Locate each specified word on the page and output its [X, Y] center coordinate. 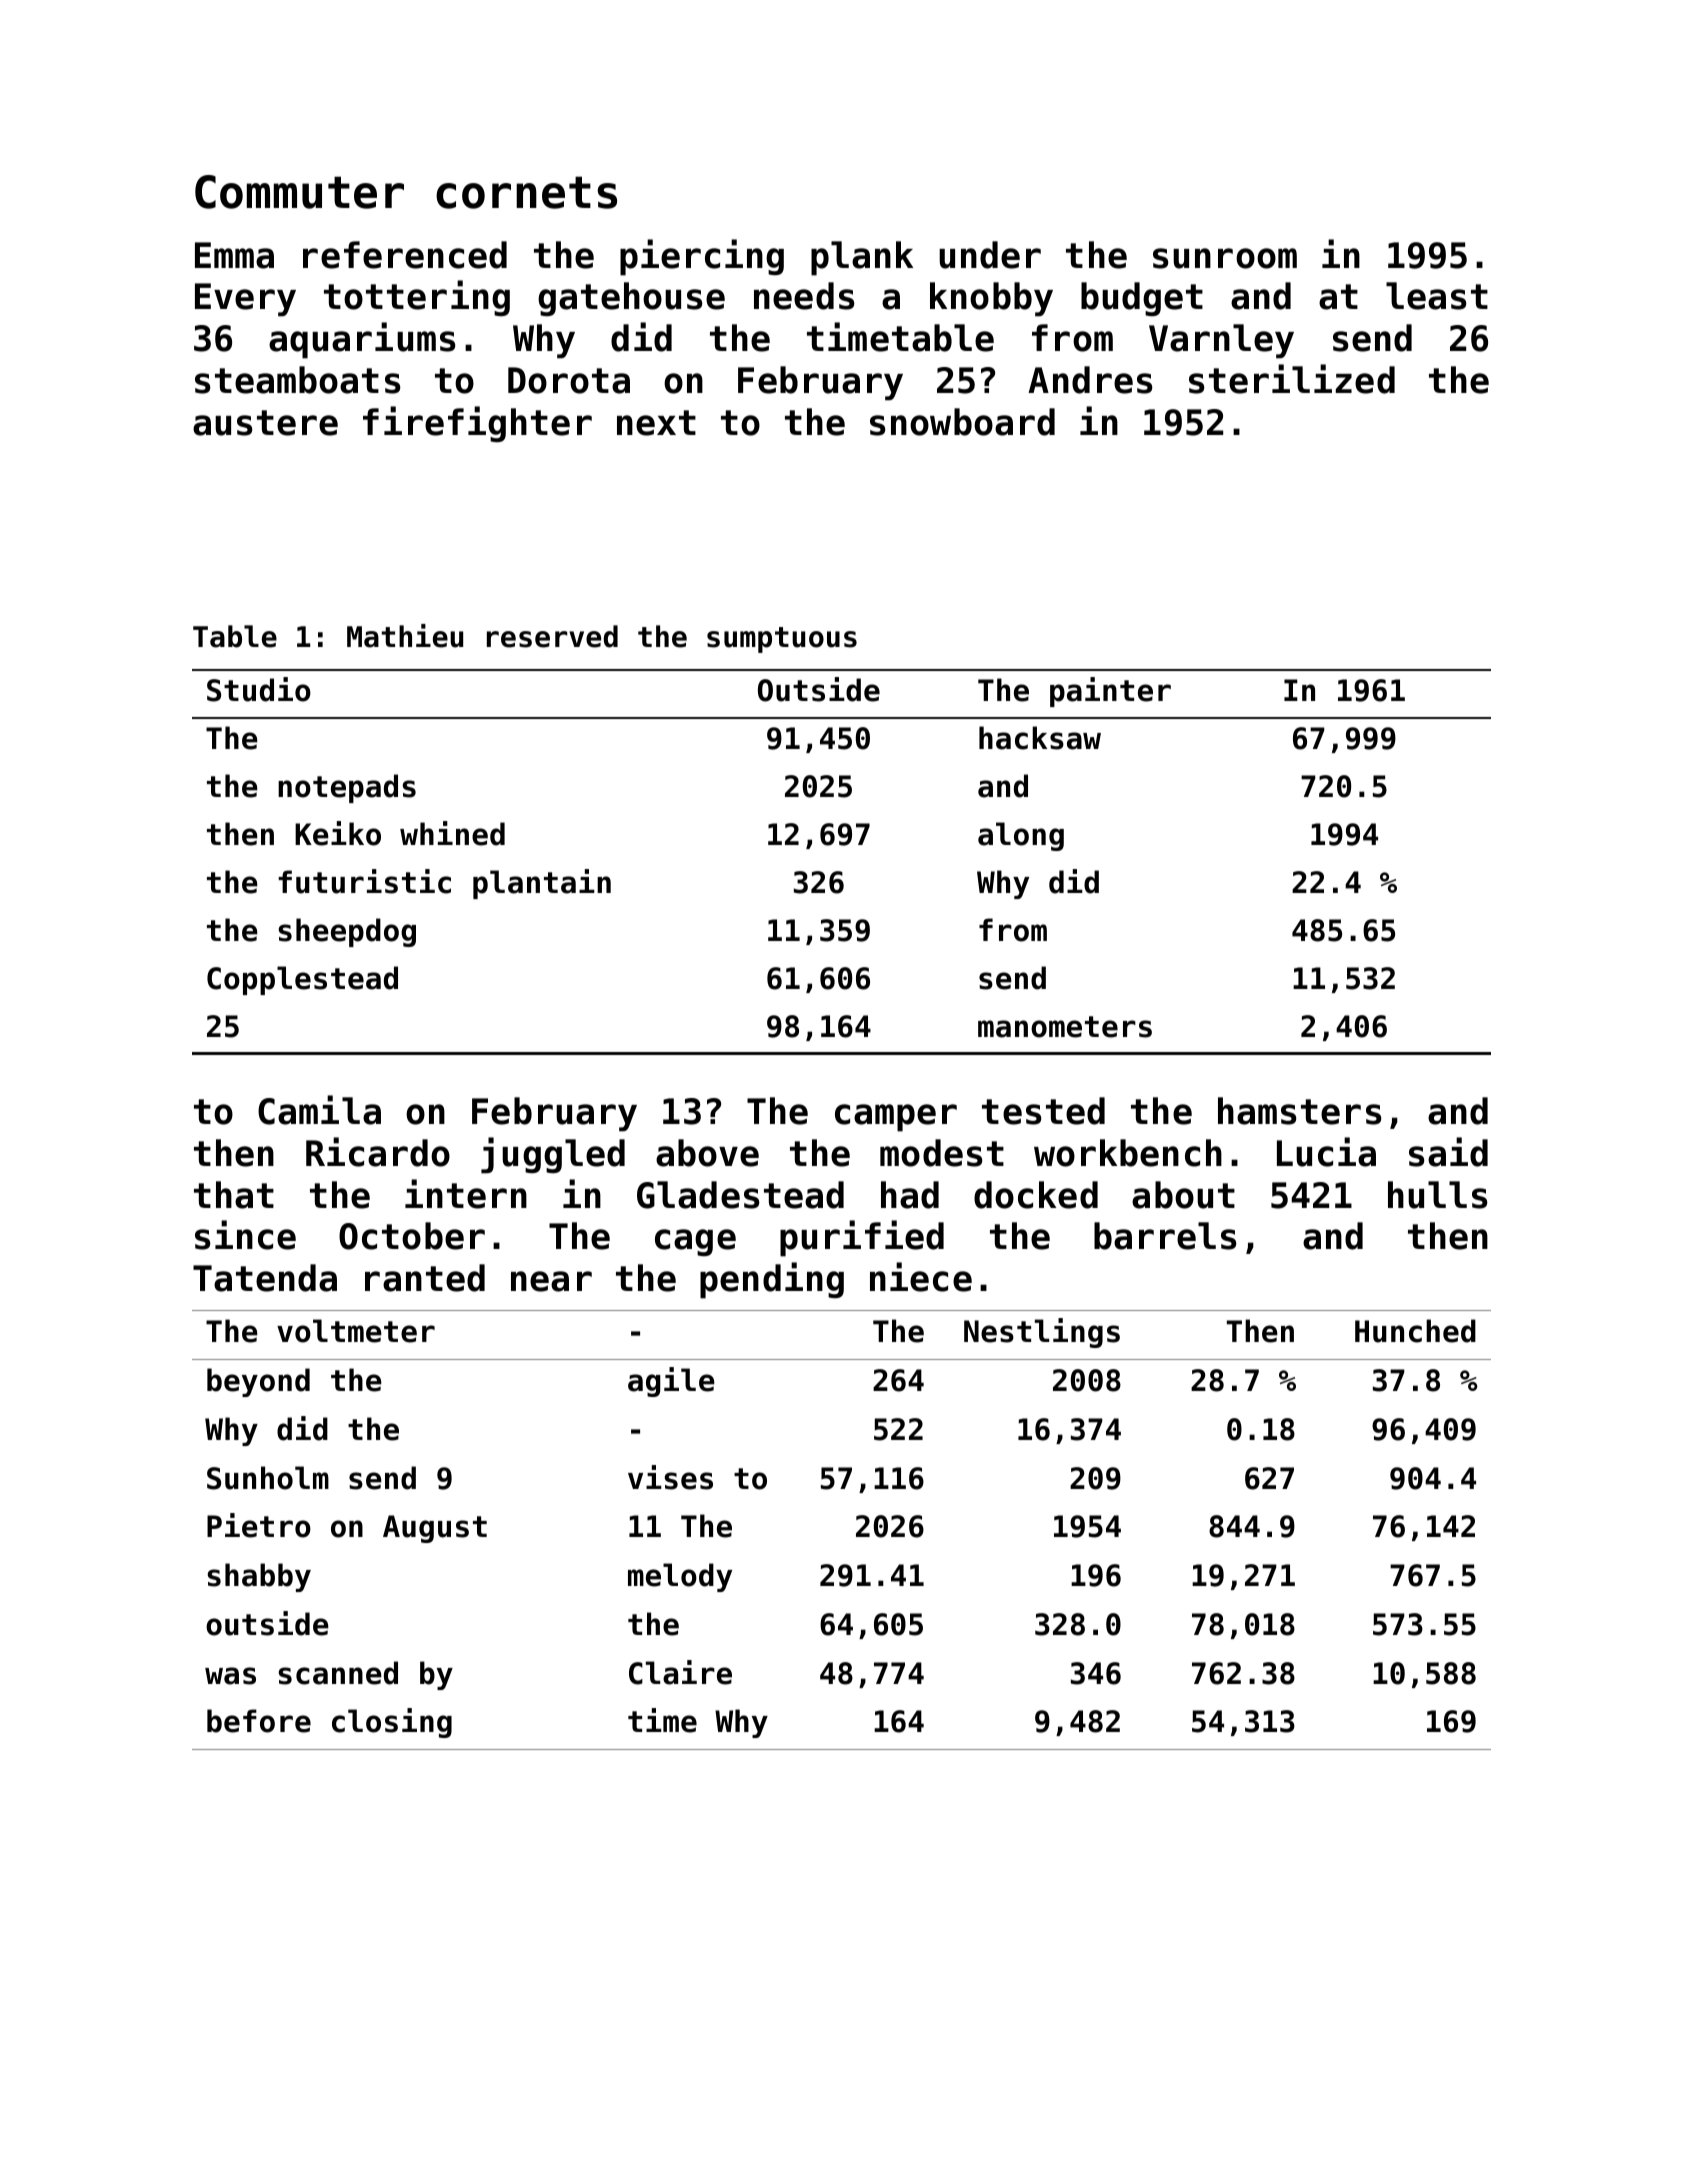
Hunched [1415, 1331]
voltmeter [356, 1331]
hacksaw [1040, 738]
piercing [702, 257]
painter [1110, 692]
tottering [417, 298]
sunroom [1225, 258]
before [259, 1721]
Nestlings [1042, 1333]
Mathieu [405, 636]
